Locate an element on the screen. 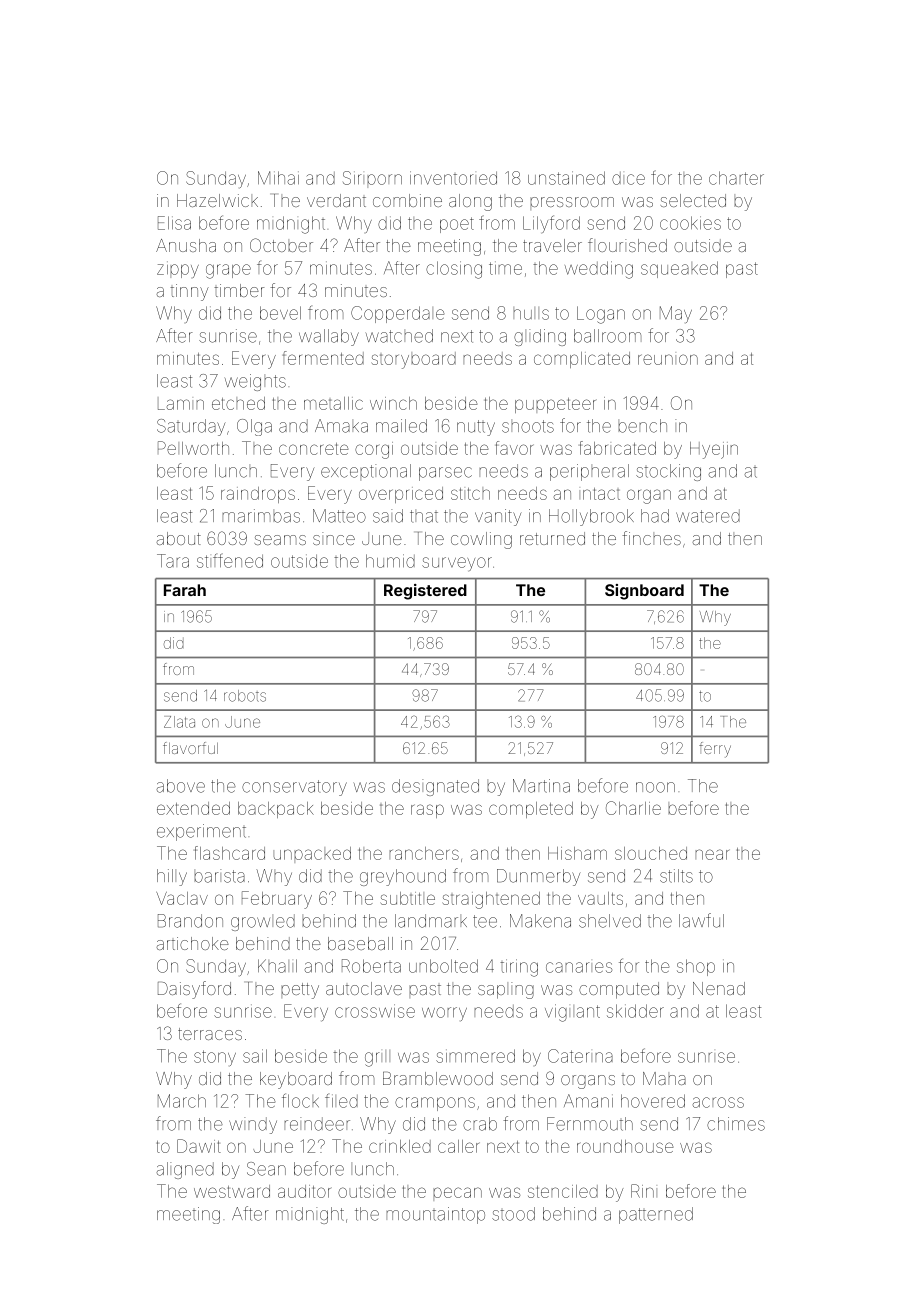 This screenshot has height=1311, width=924. marimbas is located at coordinates (261, 516).
